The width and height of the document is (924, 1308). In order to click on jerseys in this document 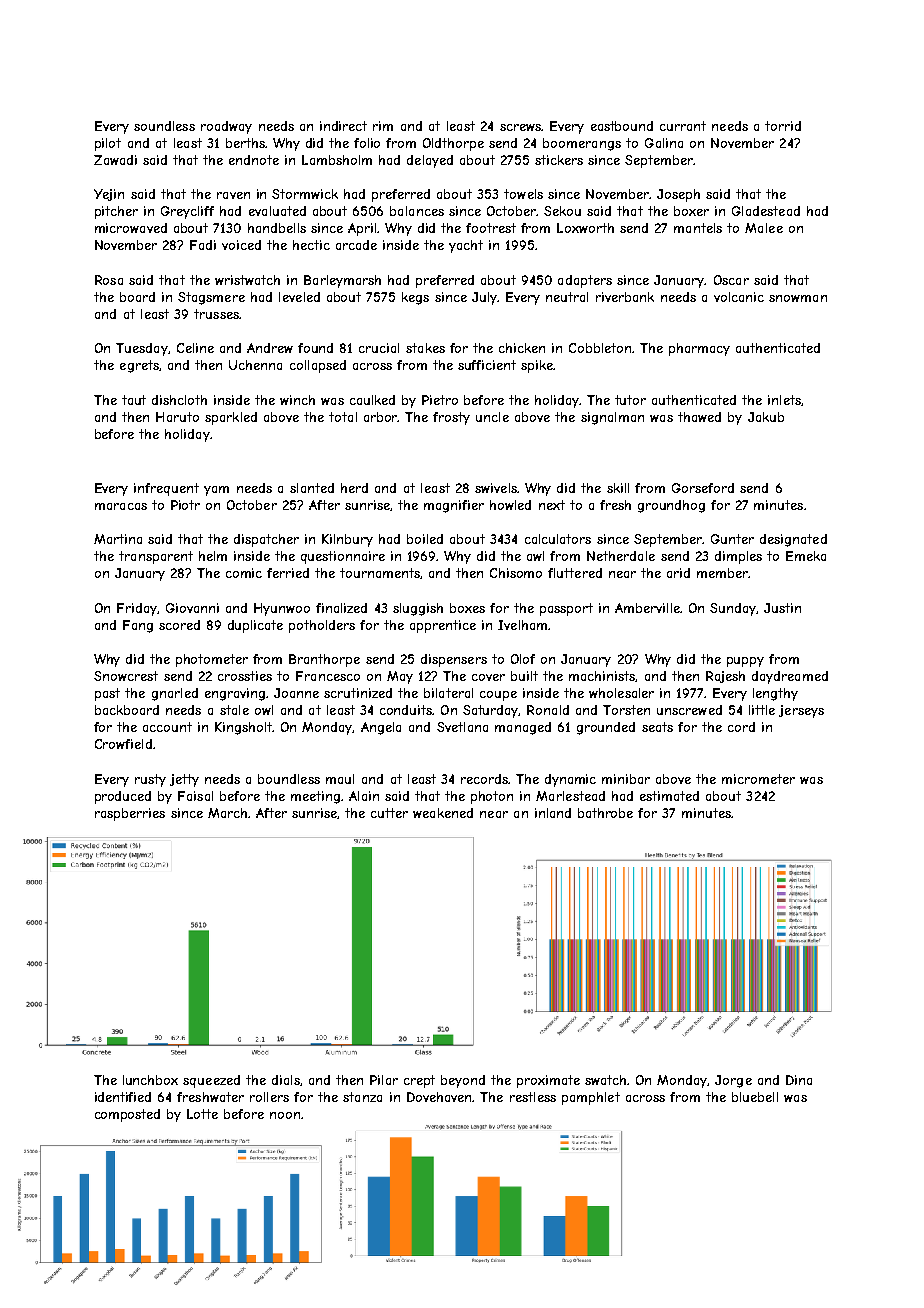, I will do `click(801, 711)`.
